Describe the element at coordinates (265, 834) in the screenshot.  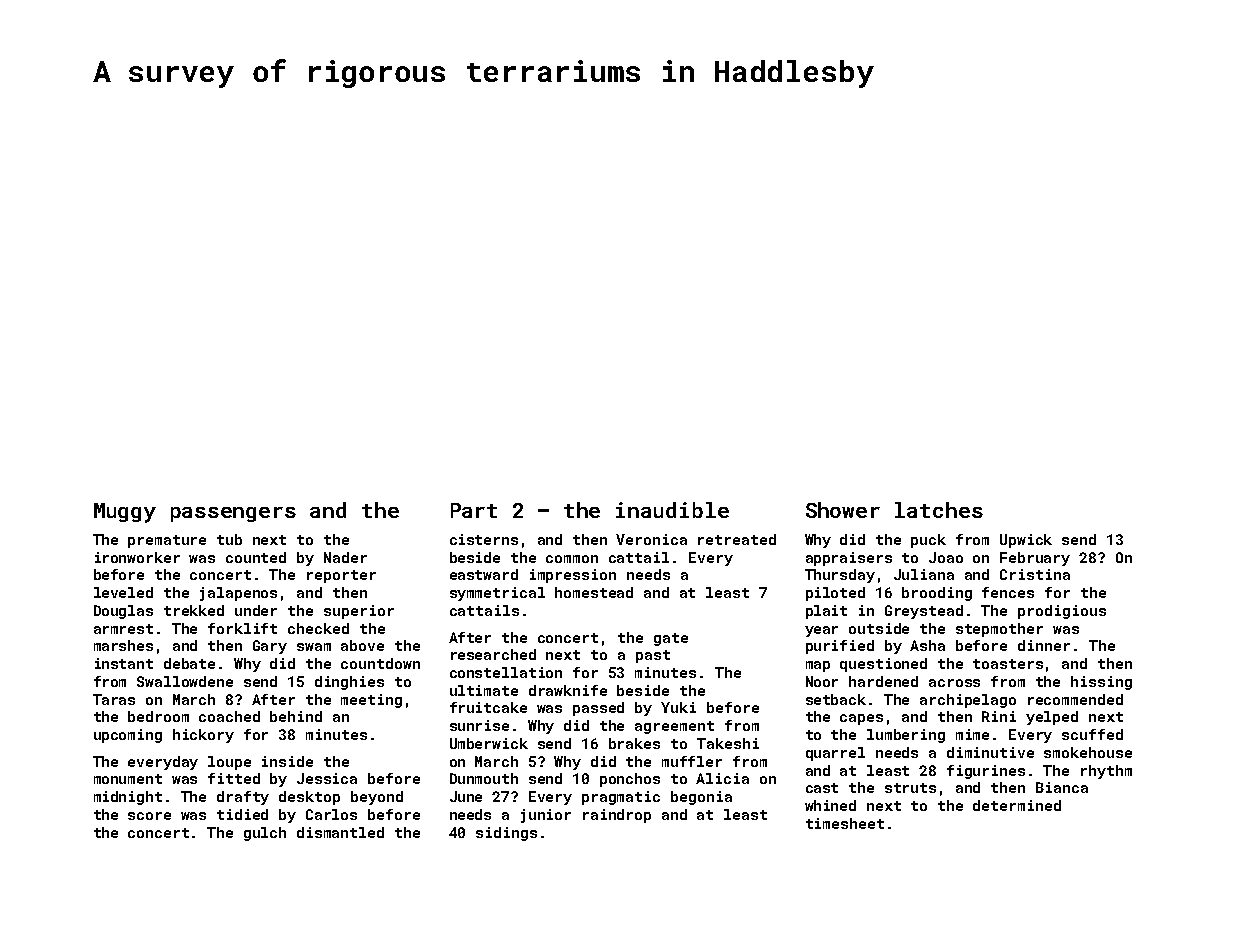
I see `gulch` at that location.
